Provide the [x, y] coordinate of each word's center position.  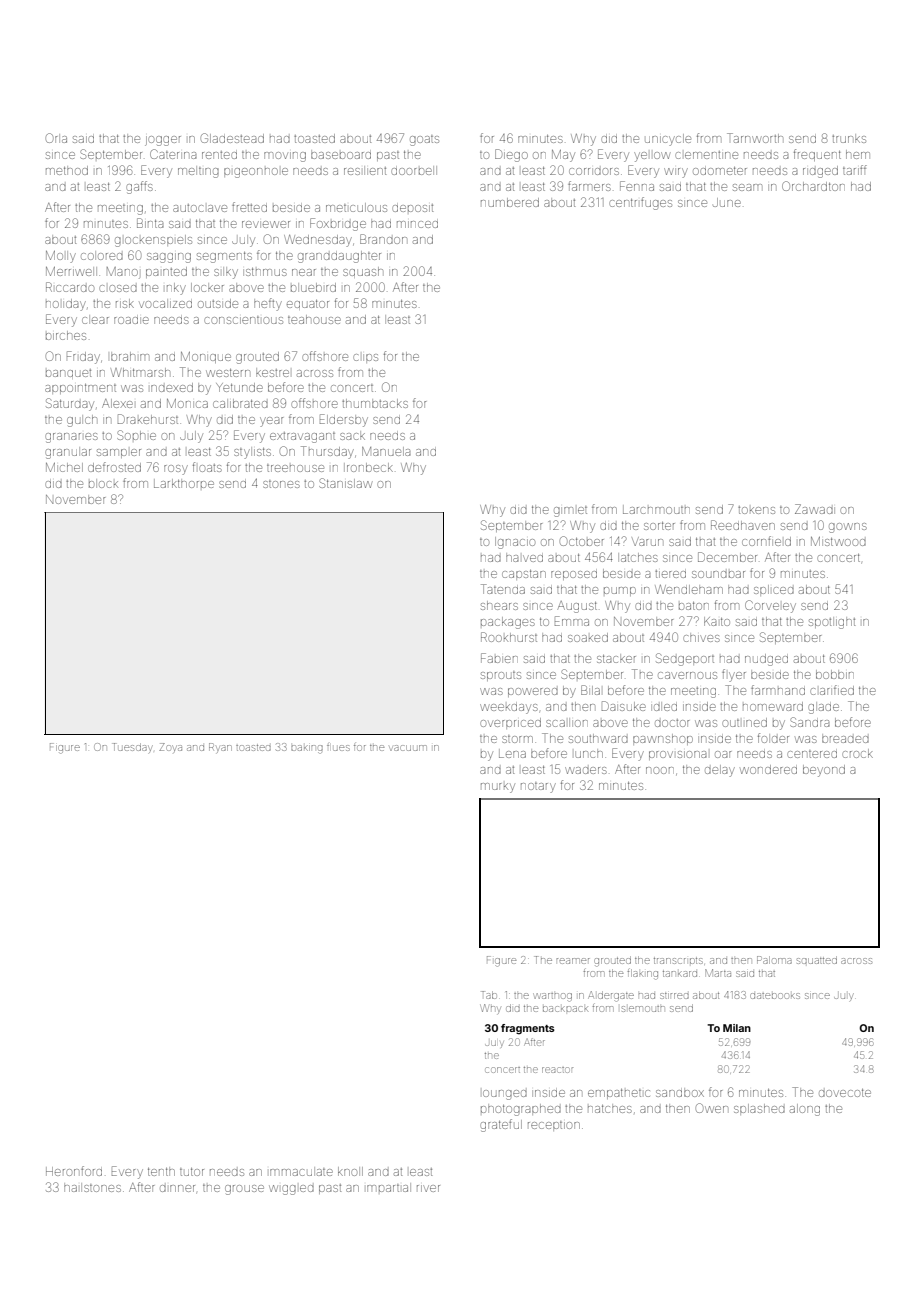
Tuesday [133, 748]
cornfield [766, 541]
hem [858, 154]
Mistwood [838, 541]
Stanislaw [346, 483]
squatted [817, 960]
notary [538, 787]
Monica [187, 403]
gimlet [570, 511]
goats [424, 140]
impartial [389, 1187]
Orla [56, 138]
